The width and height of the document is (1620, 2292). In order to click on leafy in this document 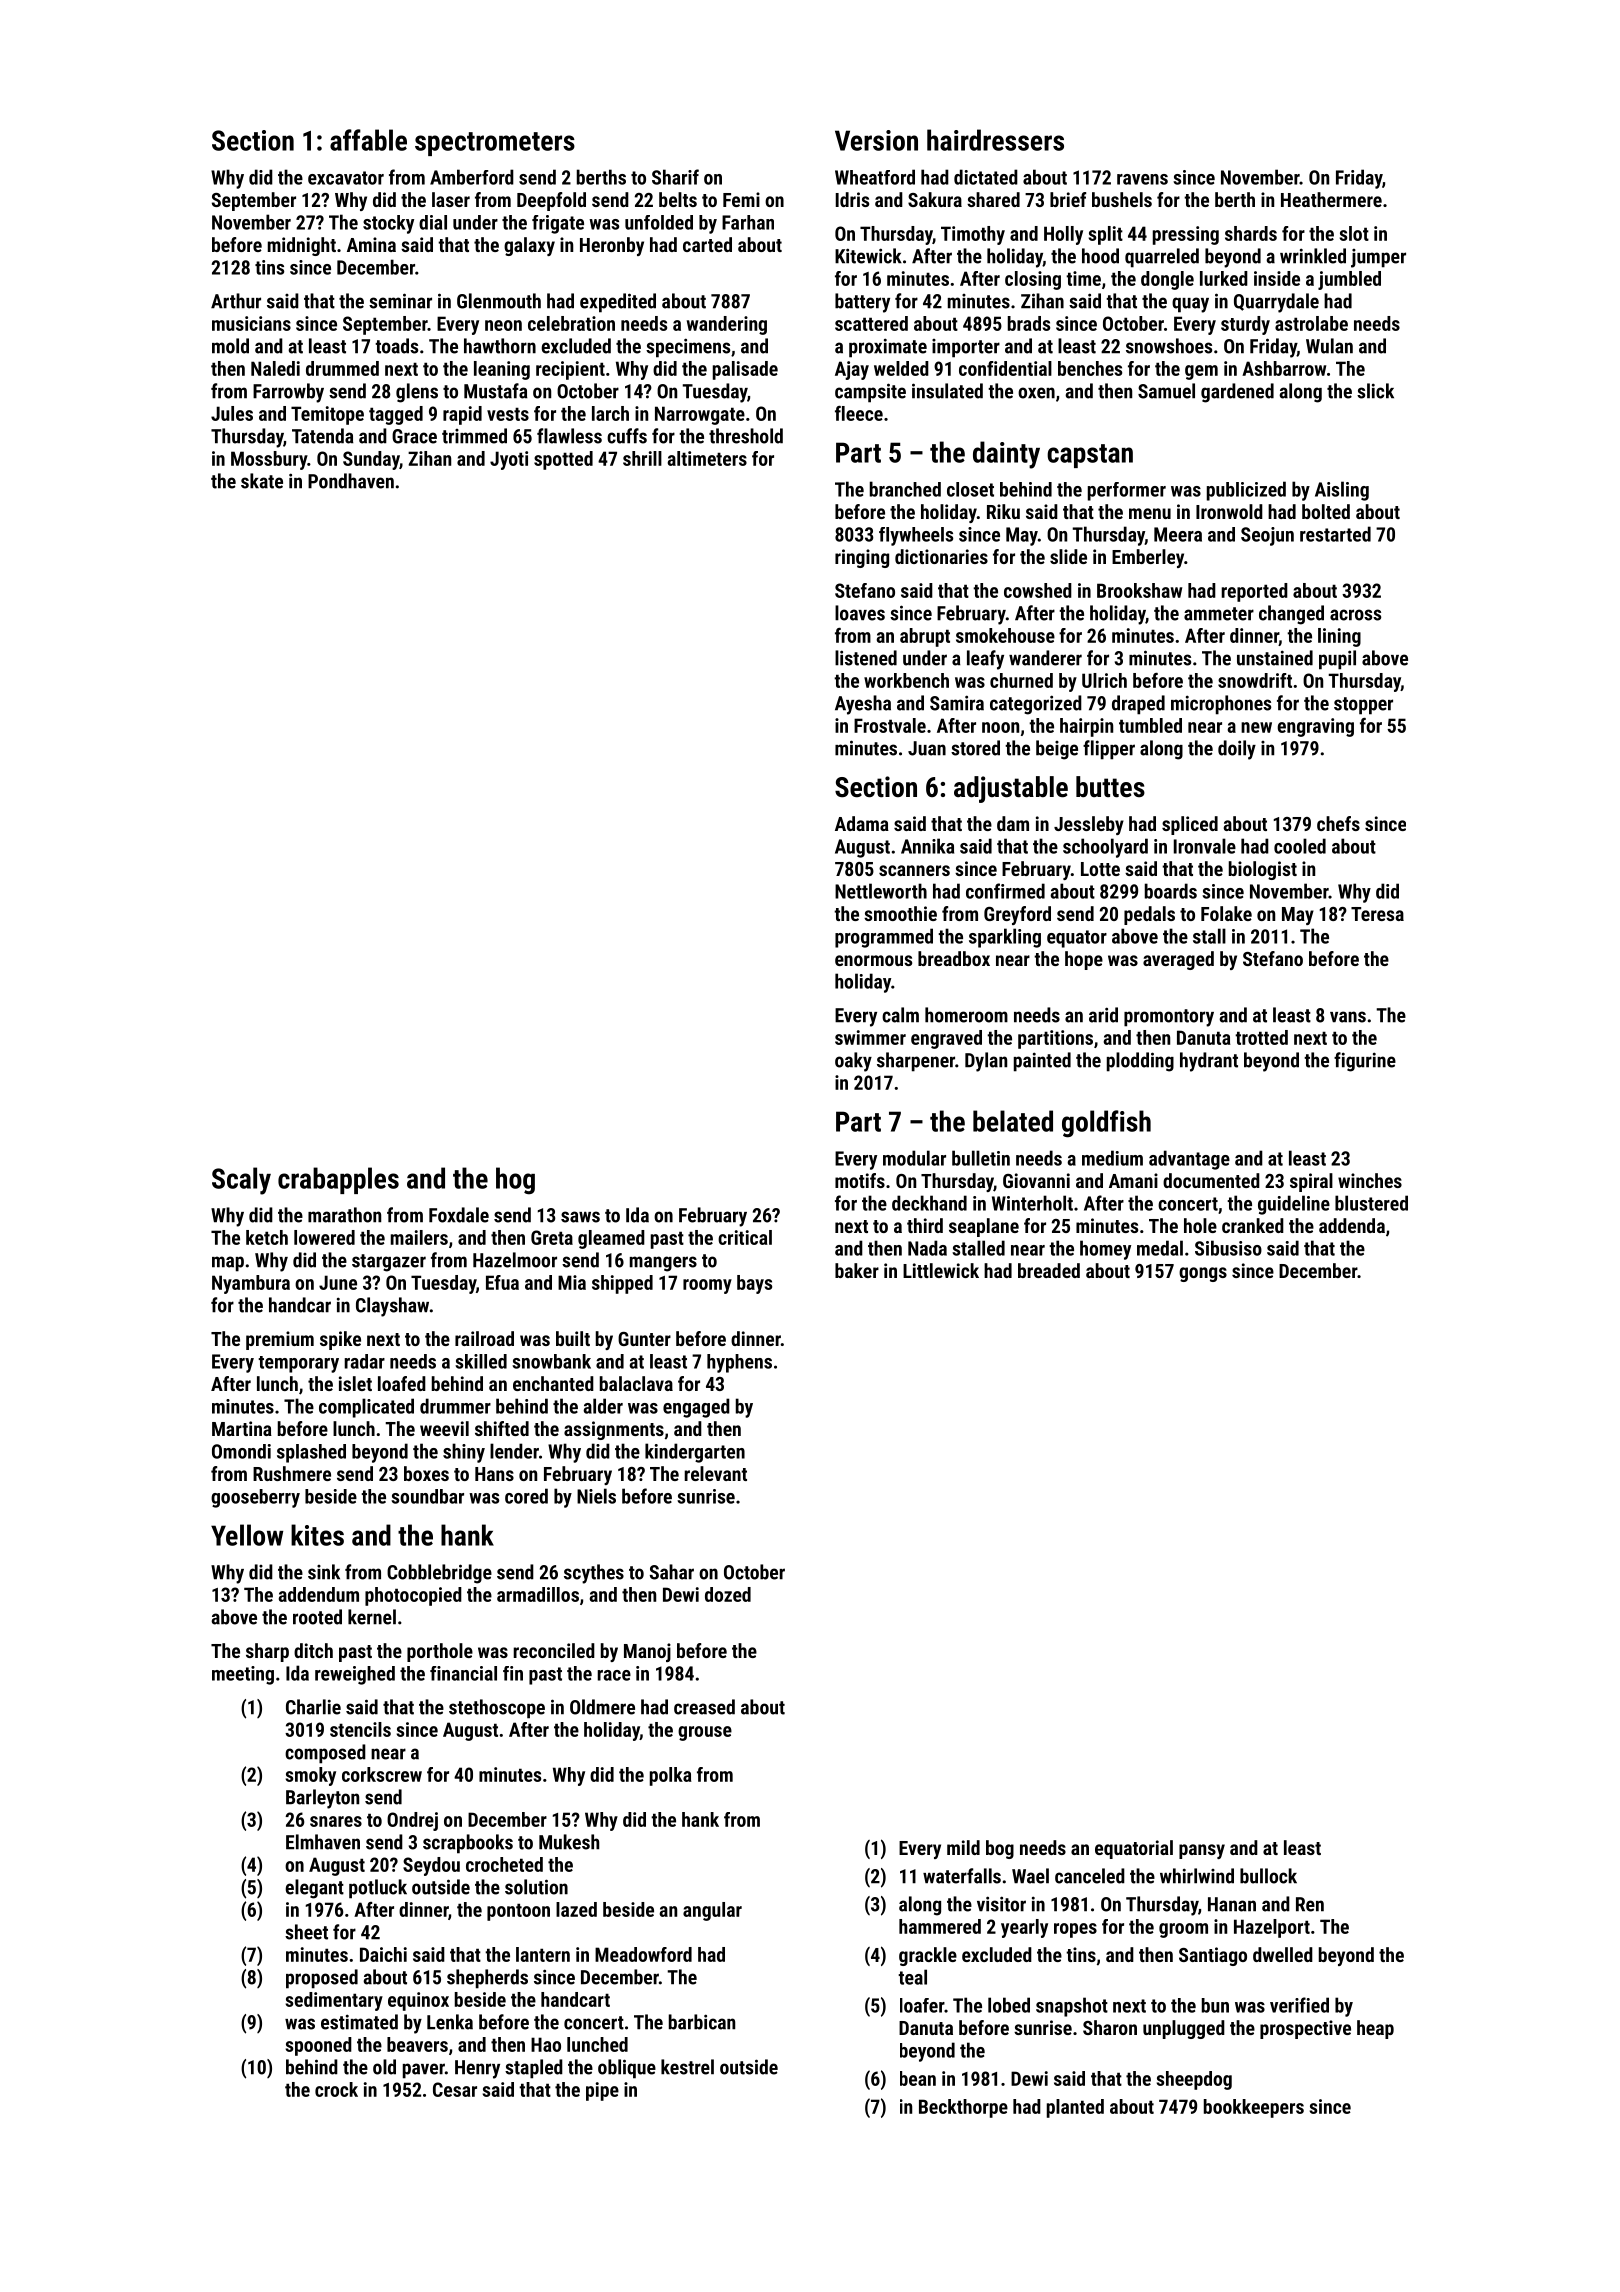, I will do `click(985, 660)`.
